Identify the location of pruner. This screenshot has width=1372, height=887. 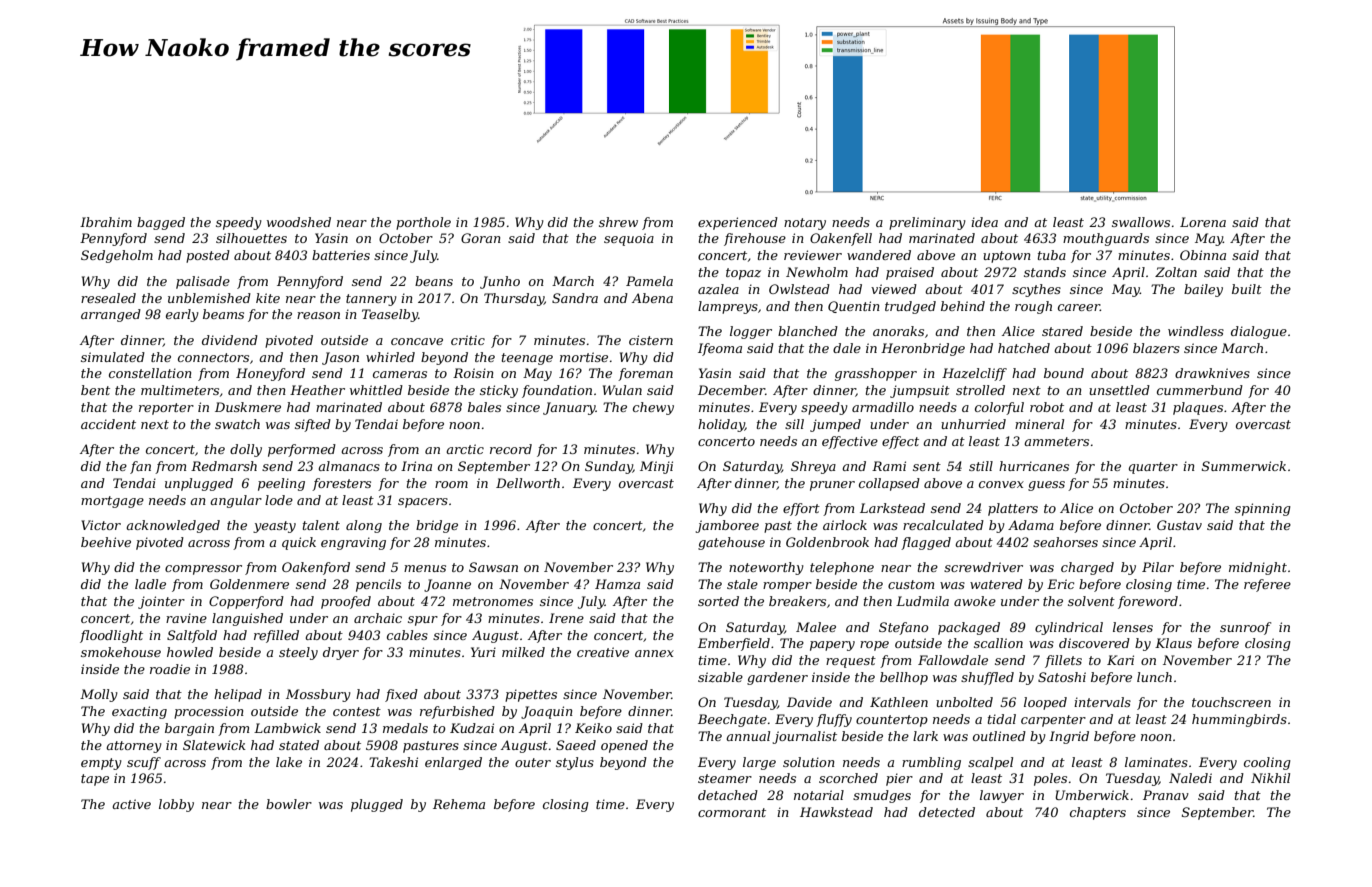
(832, 486).
